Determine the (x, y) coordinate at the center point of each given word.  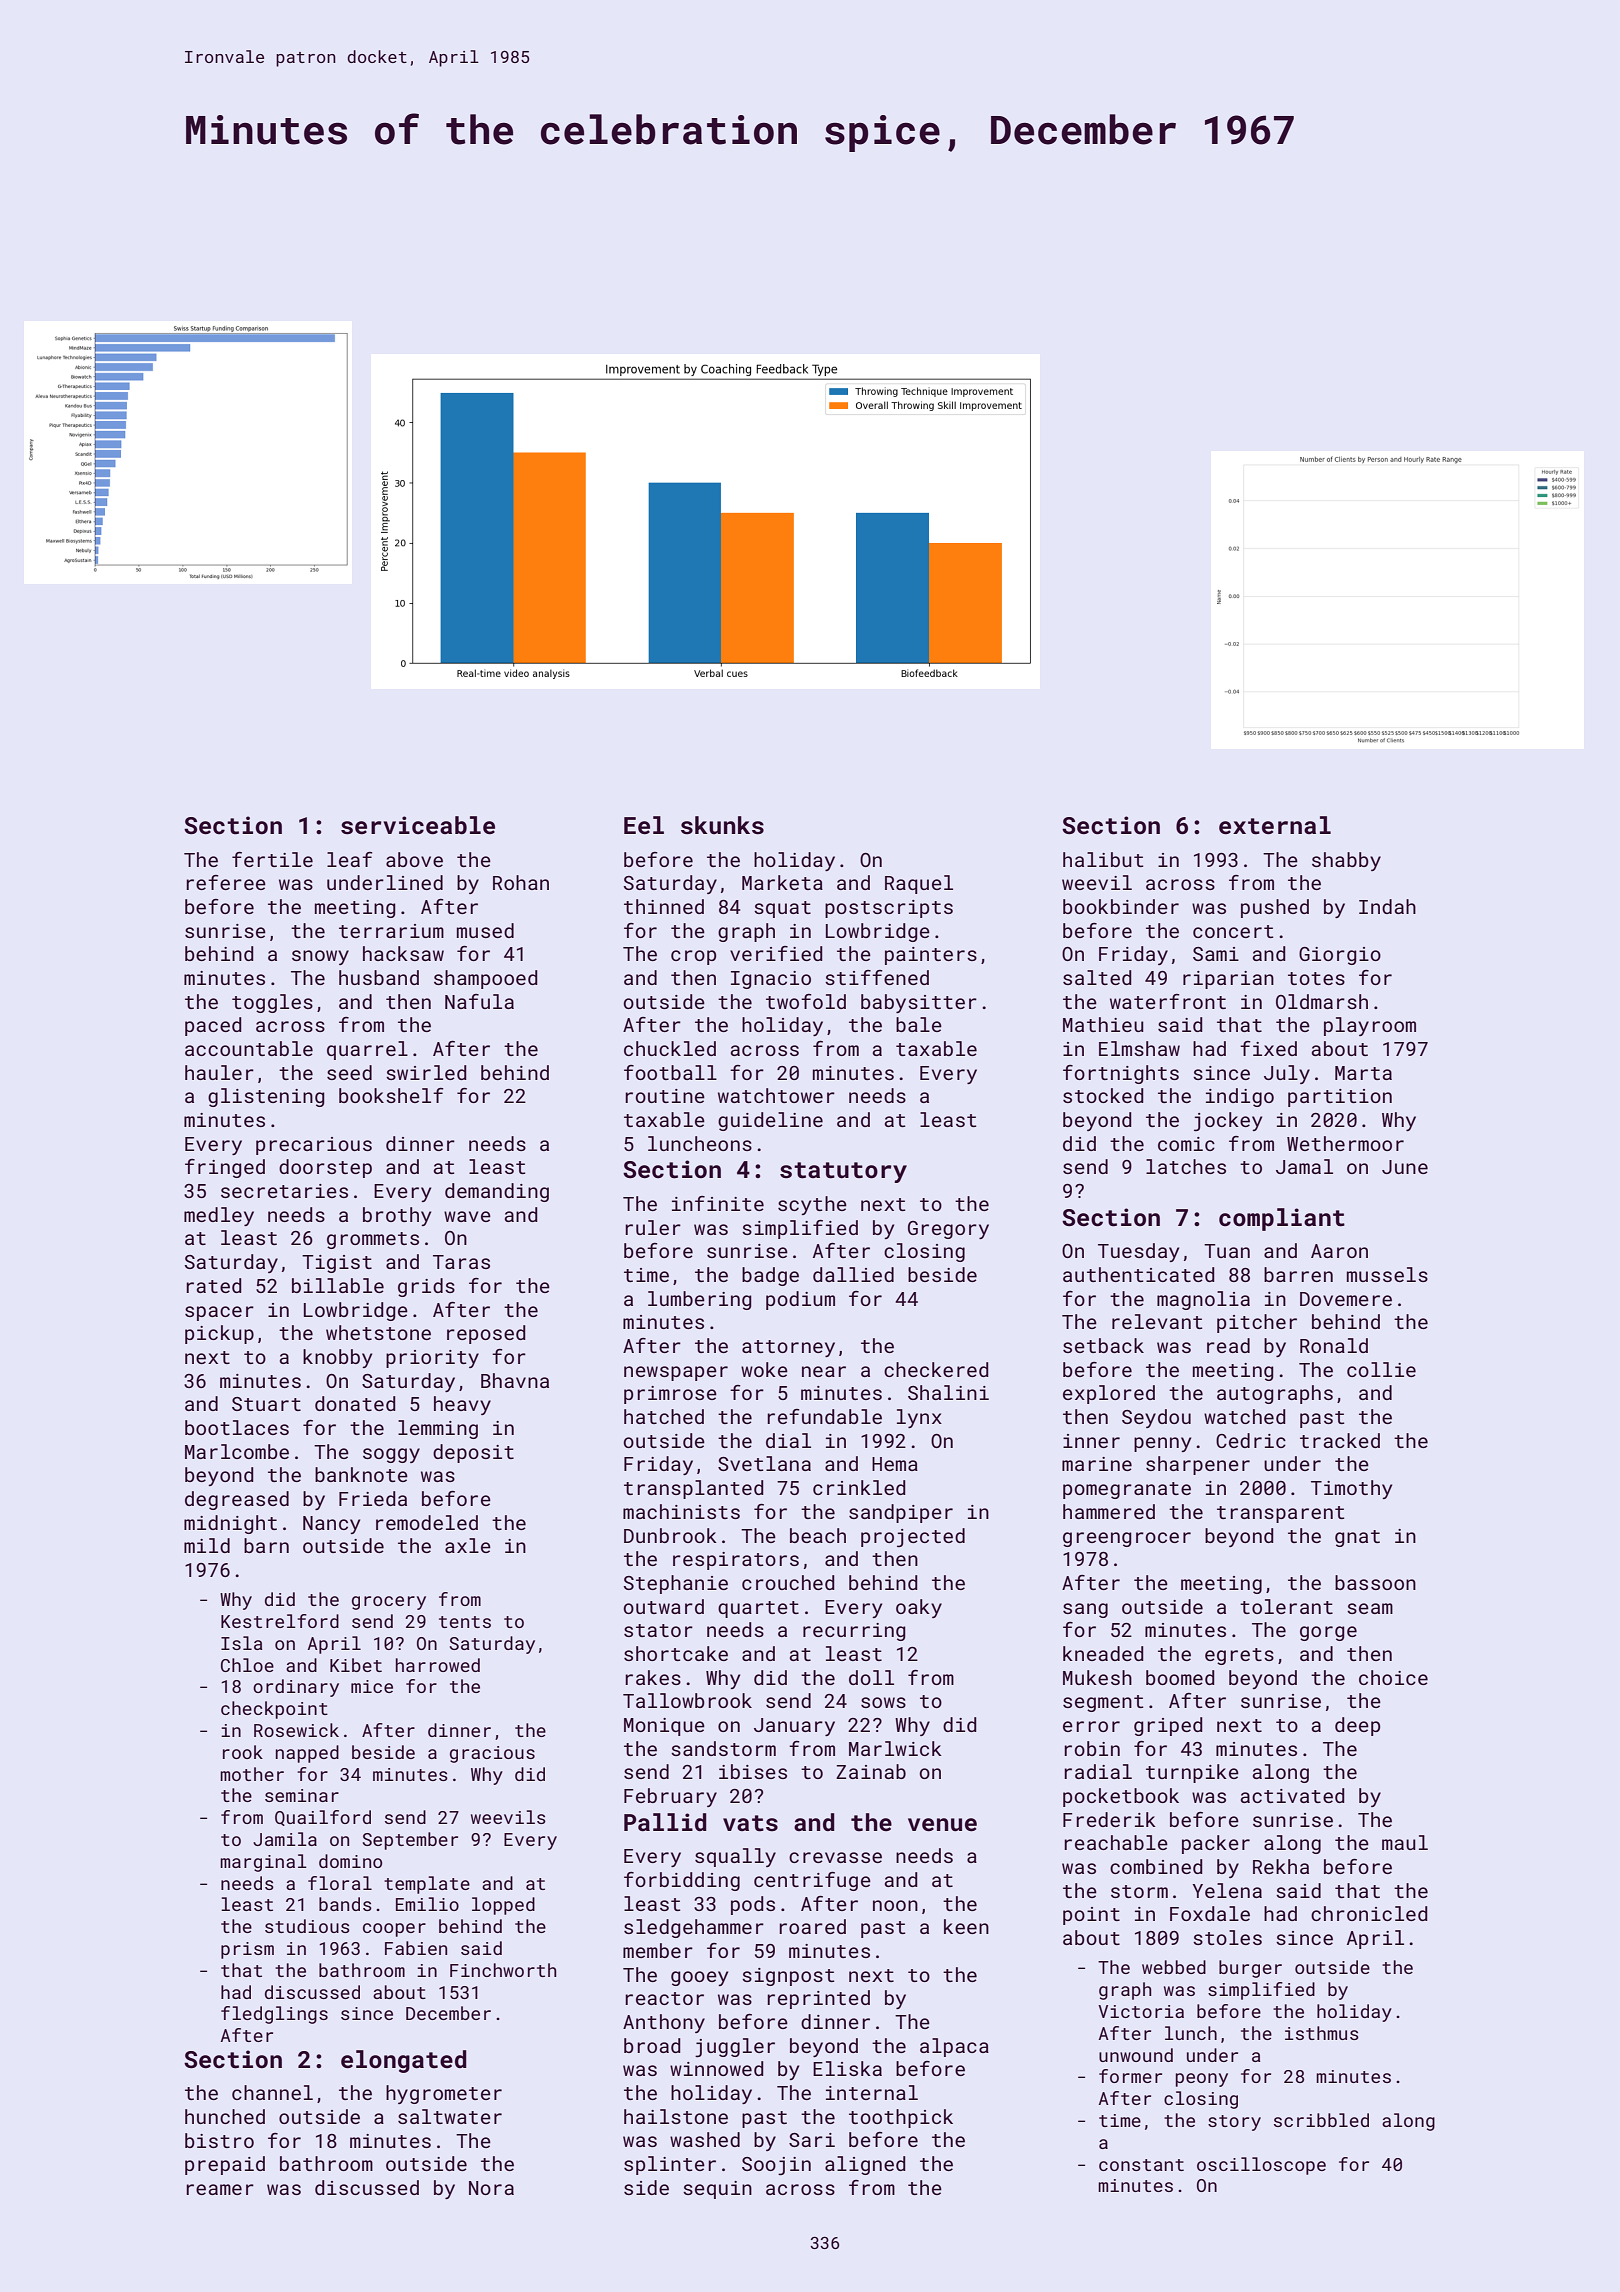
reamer (220, 2189)
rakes (653, 1677)
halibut (1103, 859)
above (414, 859)
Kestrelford (280, 1621)
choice (1393, 1677)
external (1275, 825)
